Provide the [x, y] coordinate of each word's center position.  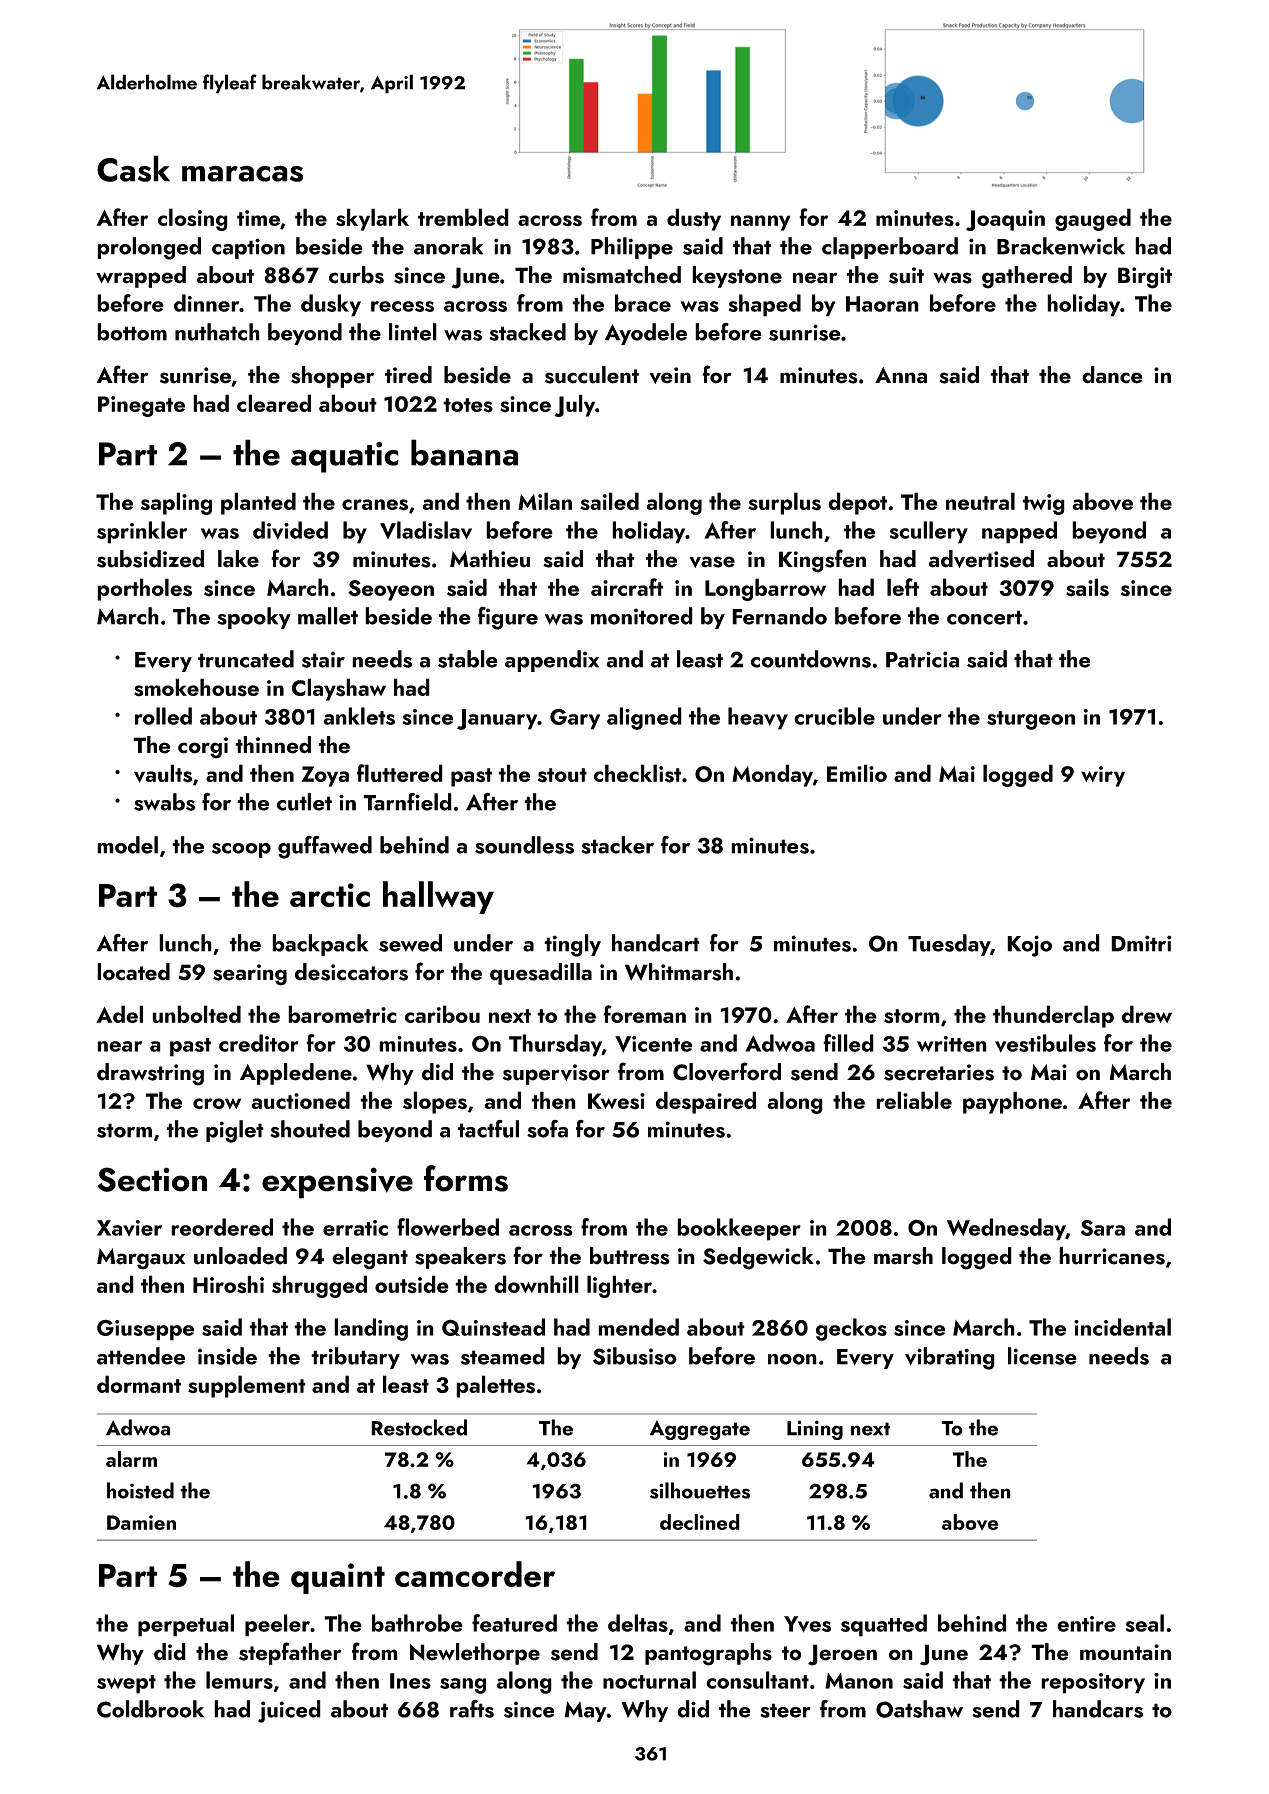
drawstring [150, 1074]
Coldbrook [150, 1709]
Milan [545, 501]
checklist [637, 773]
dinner [207, 303]
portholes [144, 589]
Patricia [922, 659]
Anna [901, 375]
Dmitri [1141, 943]
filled [848, 1043]
